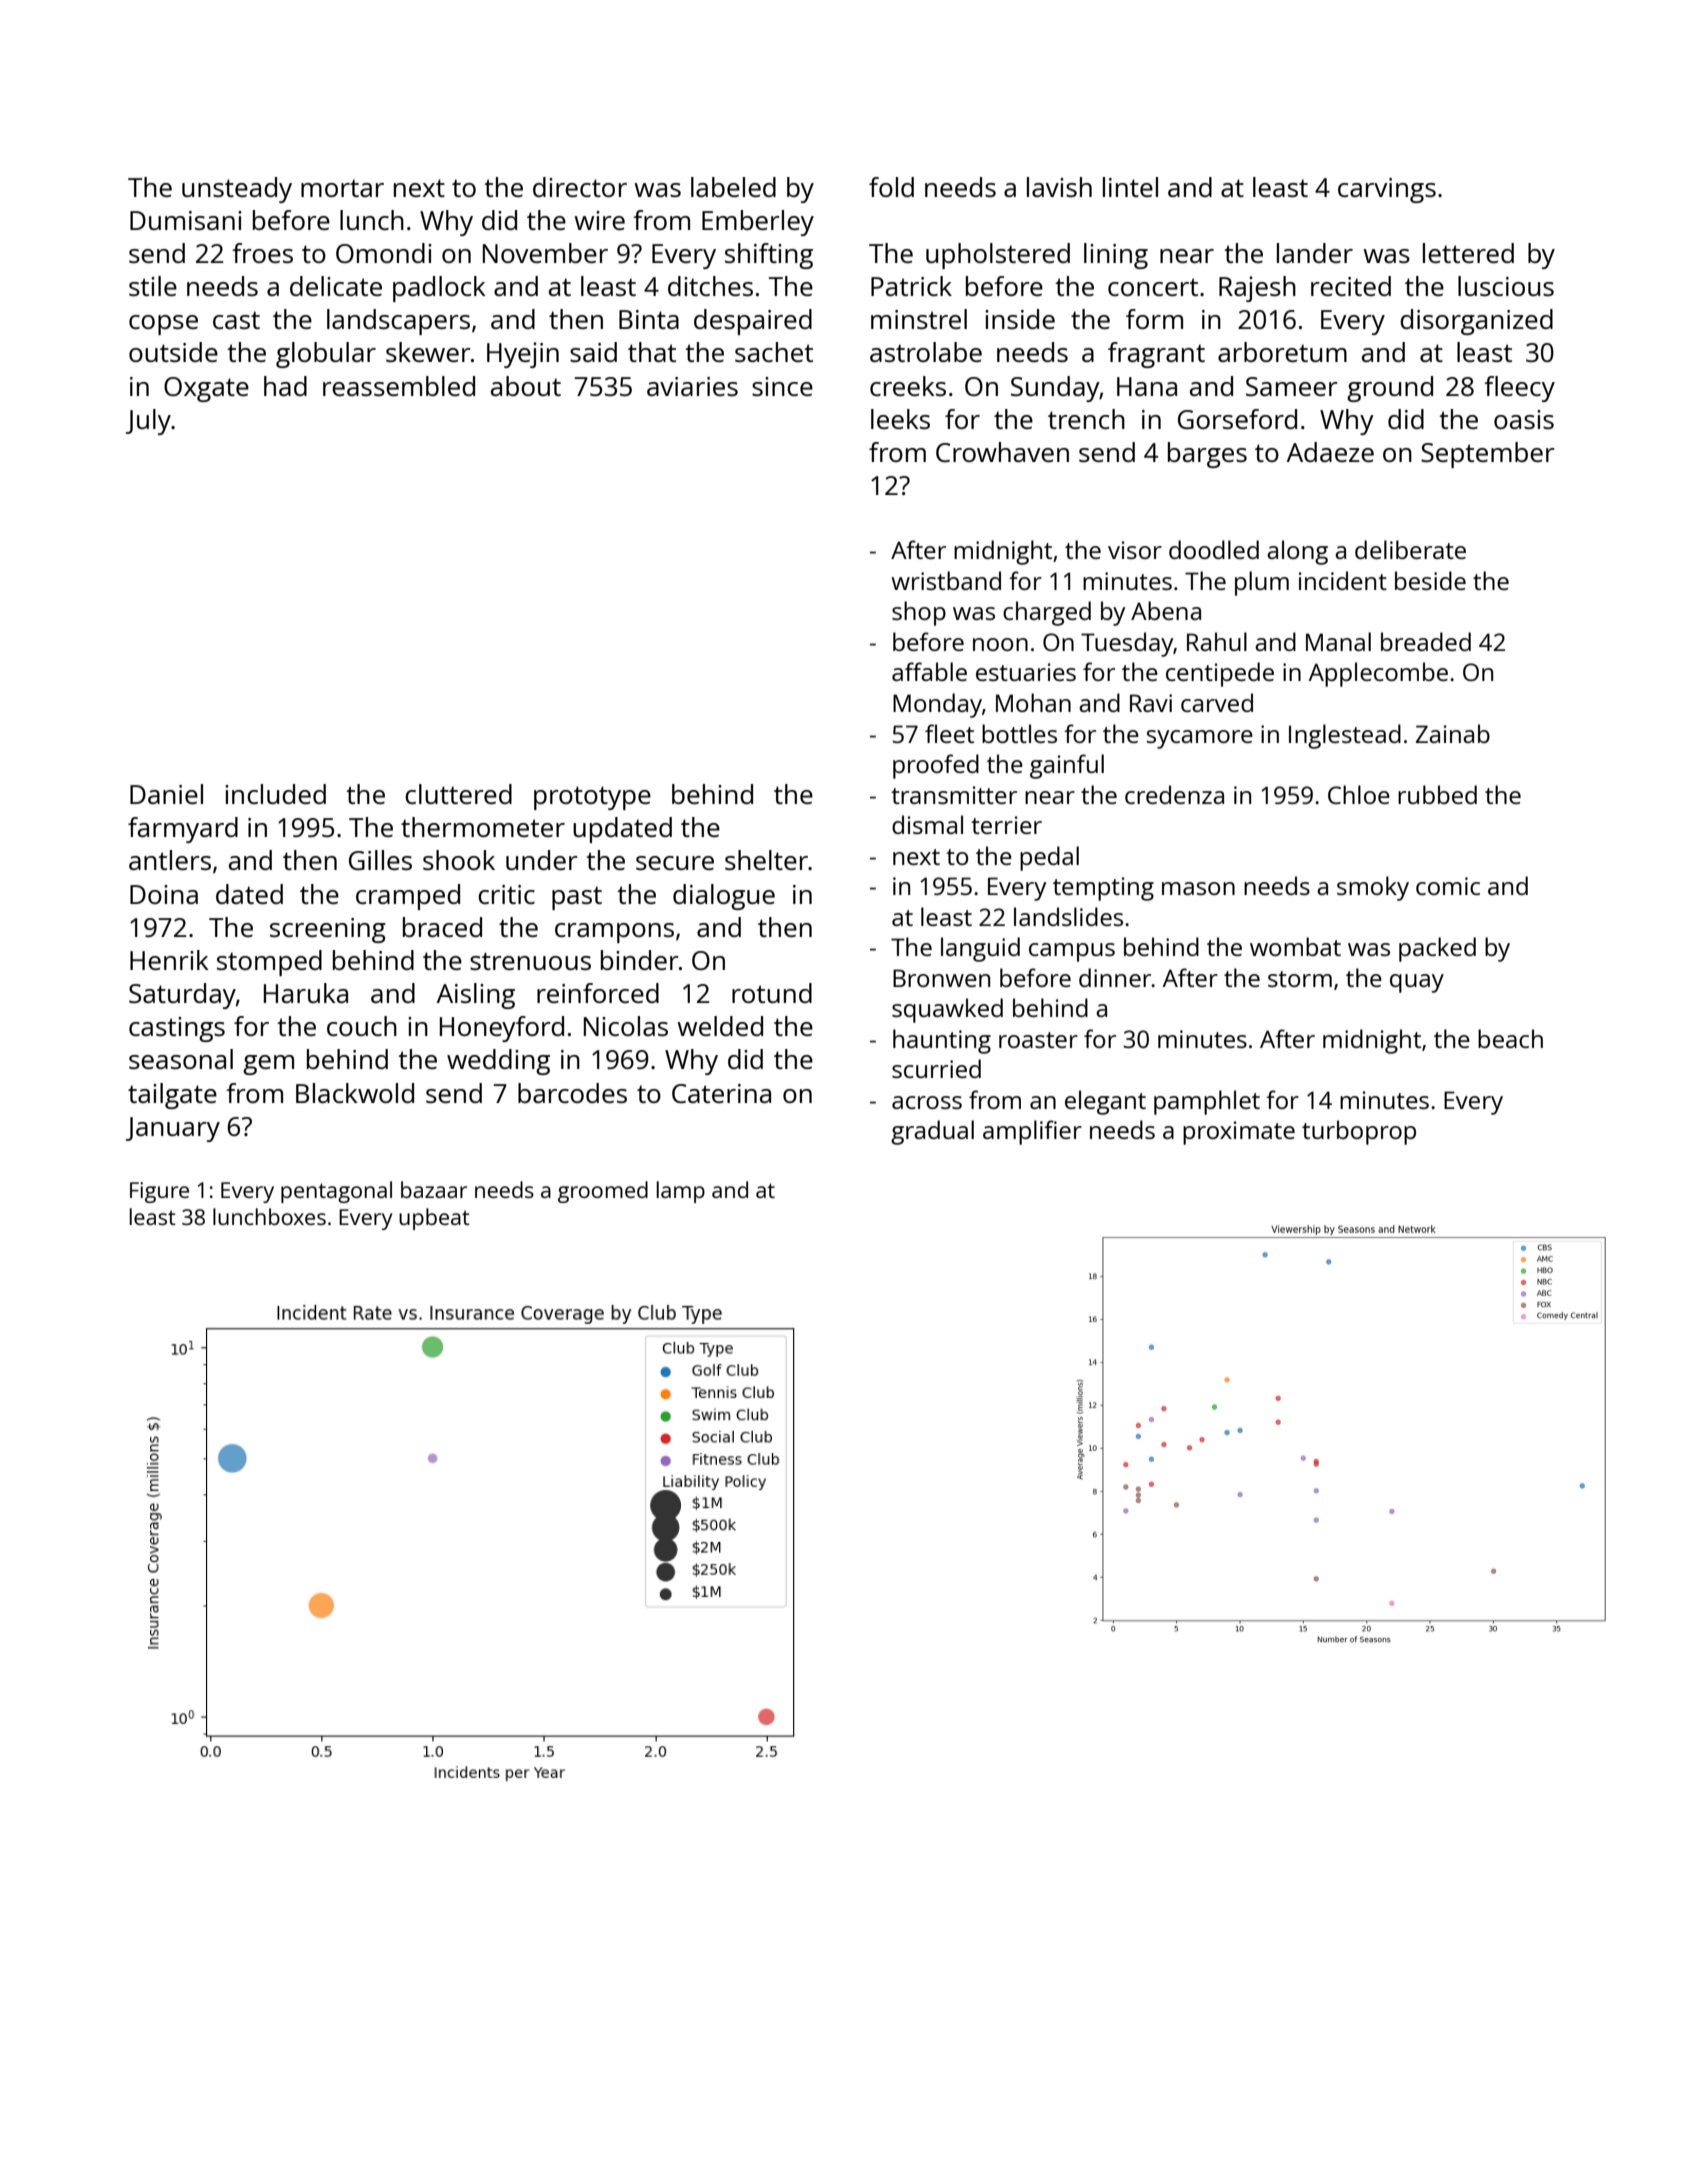 This image has width=1683, height=2178. Describe the element at coordinates (342, 188) in the image. I see `mortar` at that location.
